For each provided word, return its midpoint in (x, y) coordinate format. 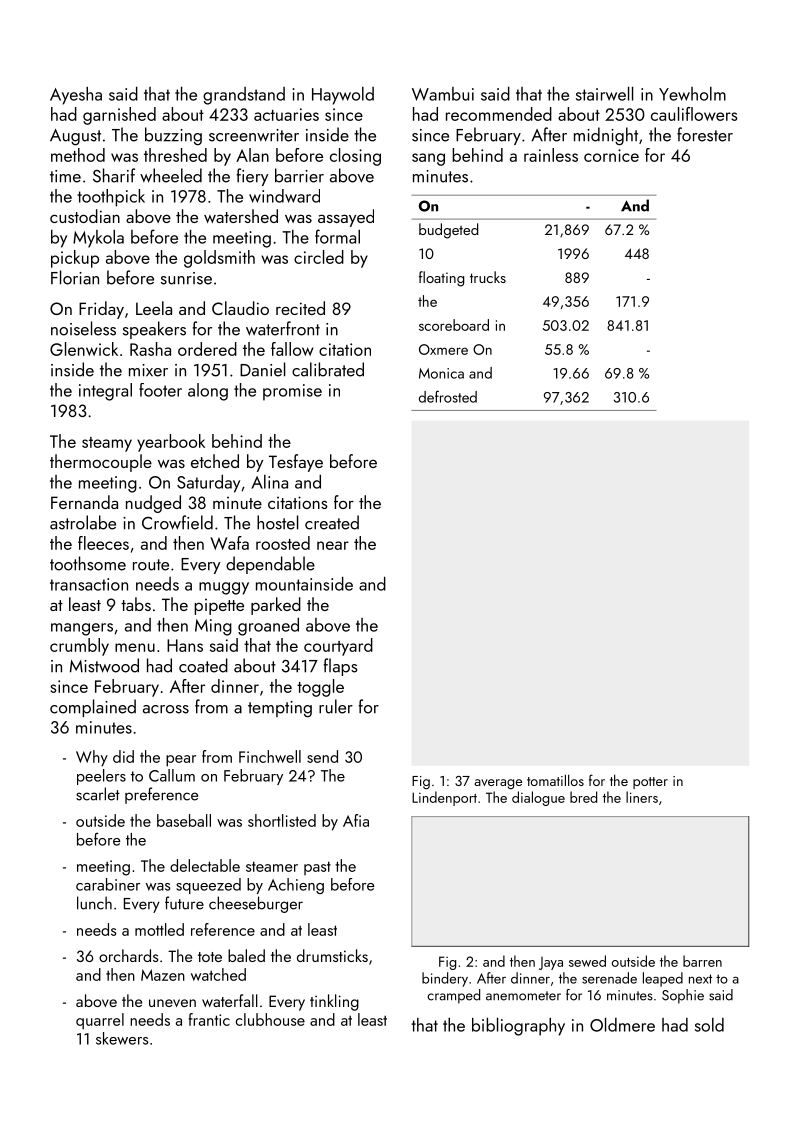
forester (705, 134)
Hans (185, 645)
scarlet (98, 794)
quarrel (100, 1021)
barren (702, 961)
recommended (499, 114)
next (700, 979)
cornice (611, 155)
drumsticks (332, 955)
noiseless (83, 328)
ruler (336, 706)
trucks (488, 277)
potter (650, 783)
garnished (119, 116)
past (317, 868)
